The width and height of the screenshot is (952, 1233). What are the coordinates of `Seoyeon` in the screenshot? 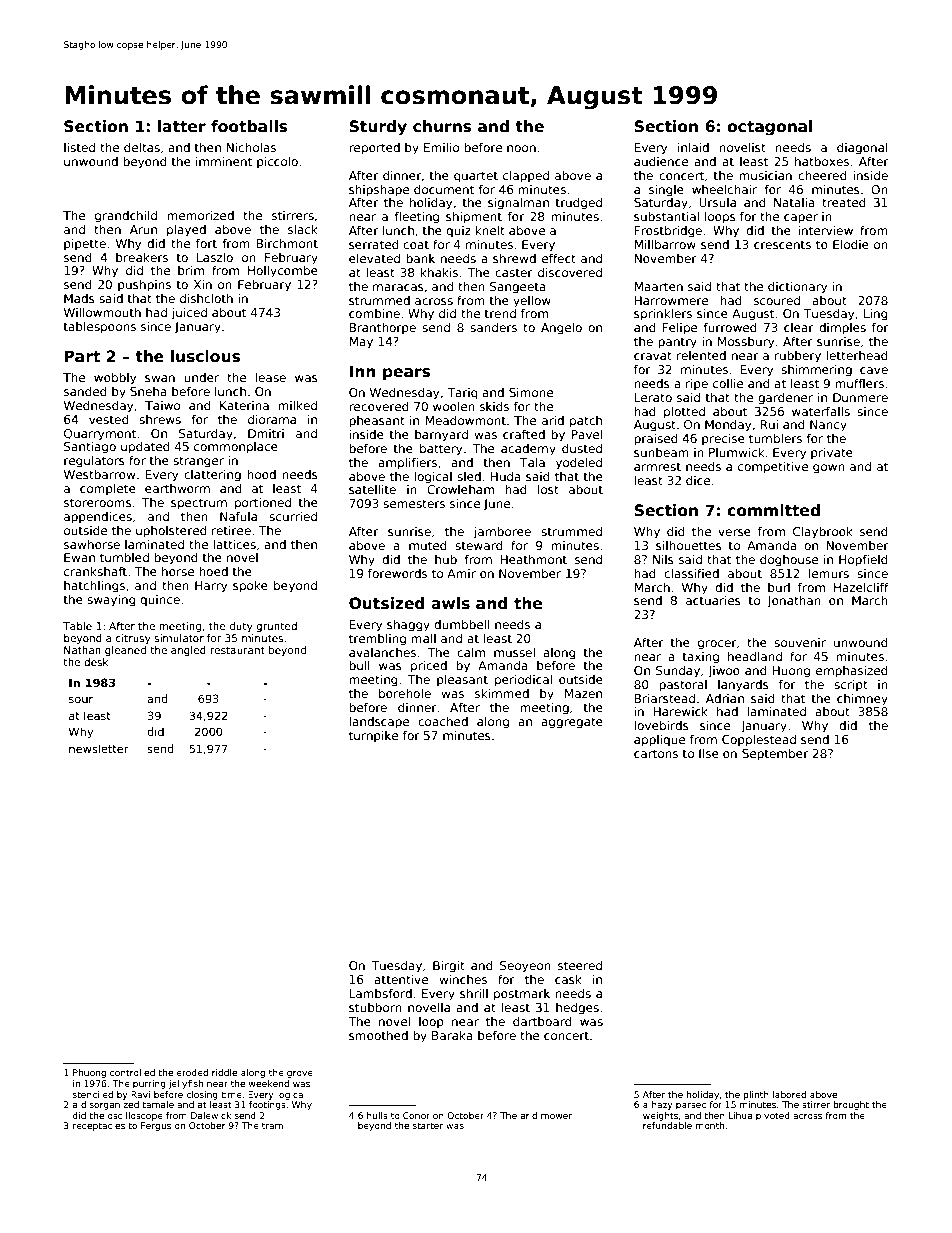 It's located at (525, 967).
